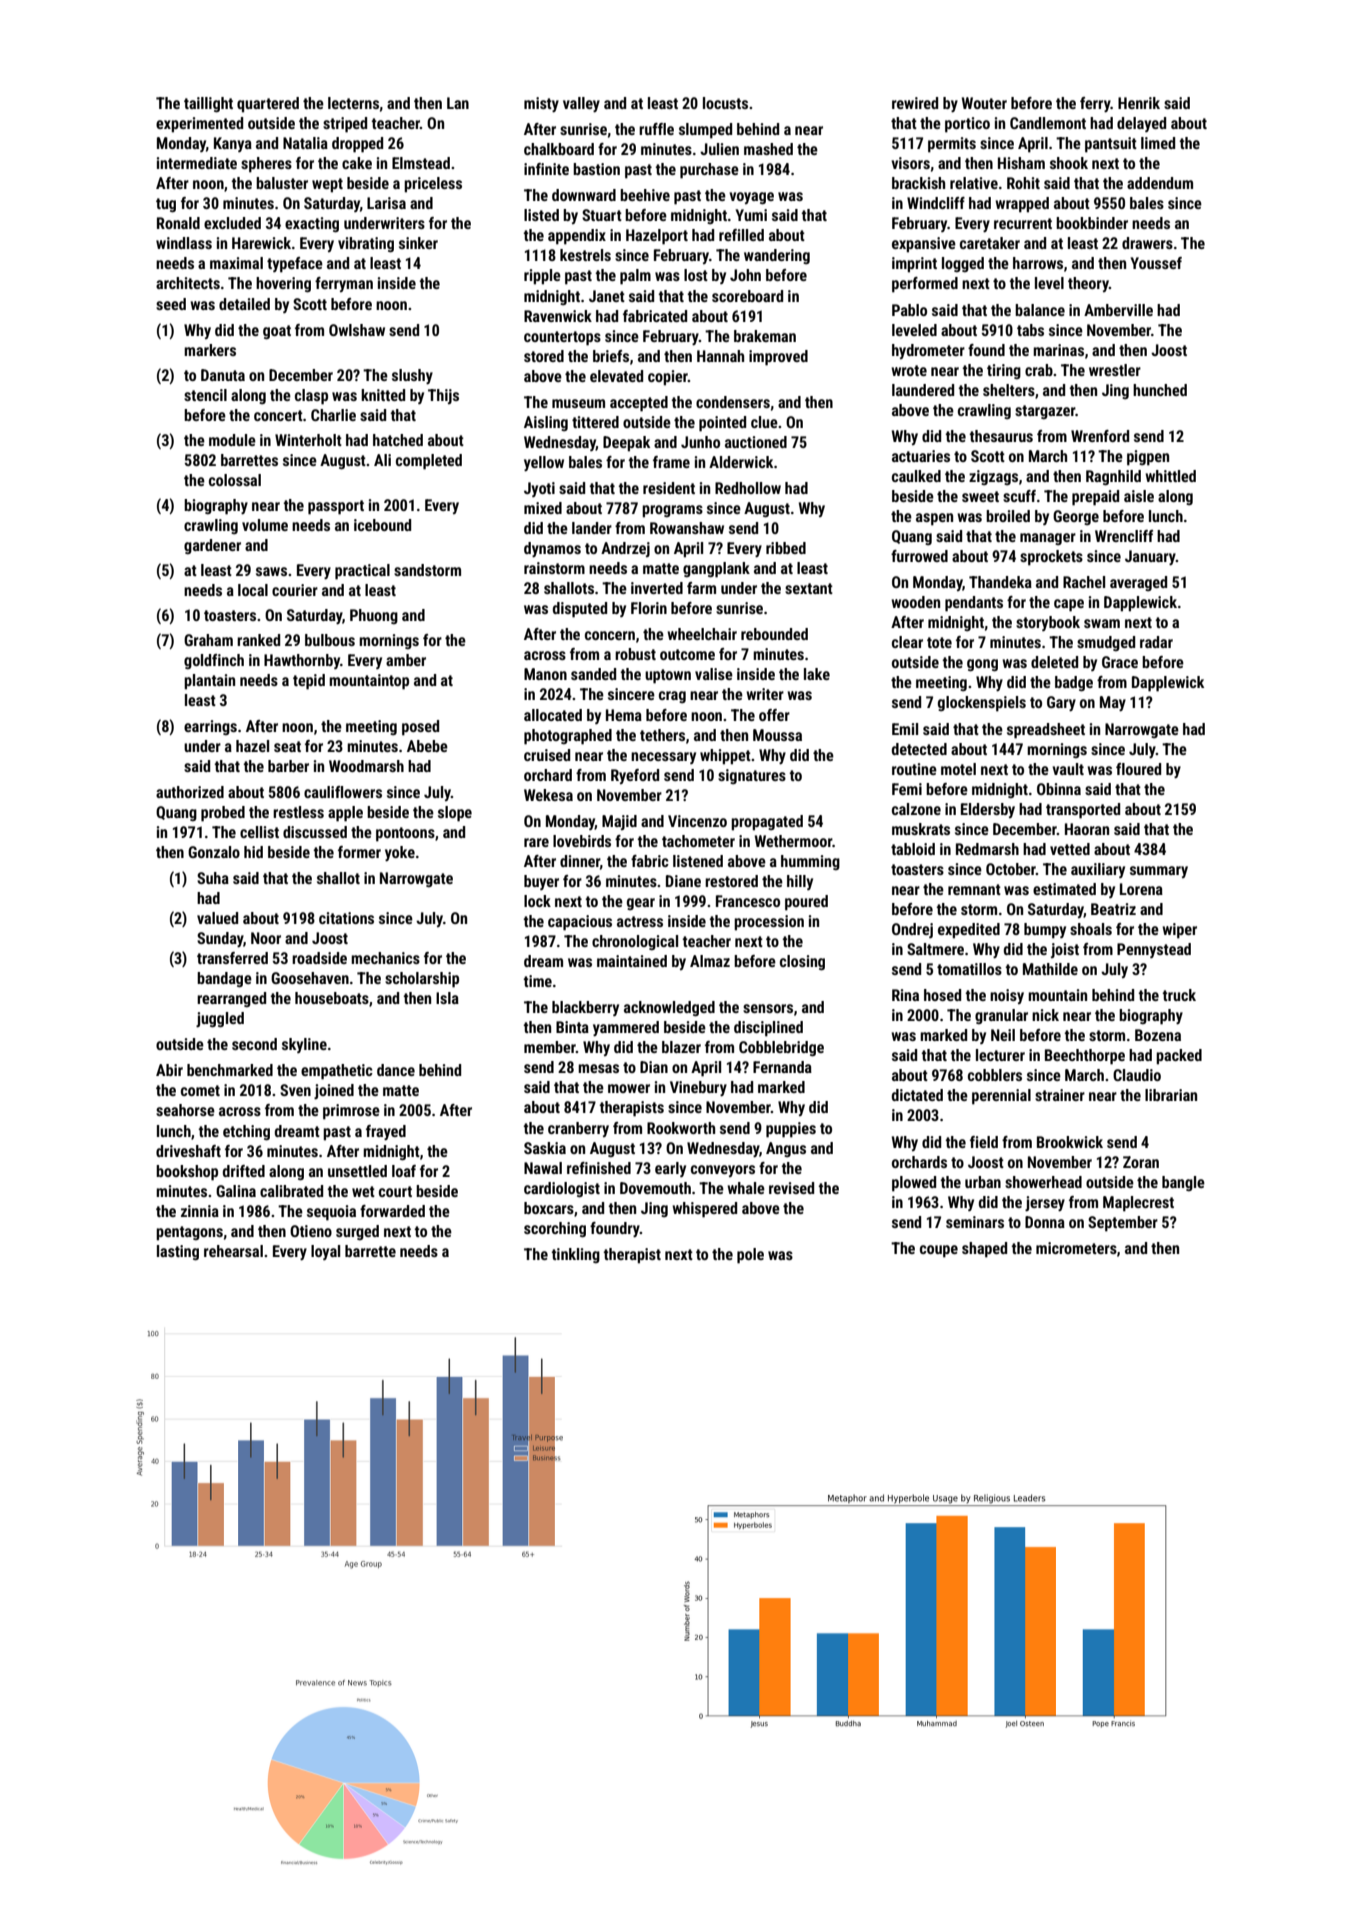 The height and width of the page is (1929, 1364). Describe the element at coordinates (1100, 436) in the page. I see `Wrenford` at that location.
